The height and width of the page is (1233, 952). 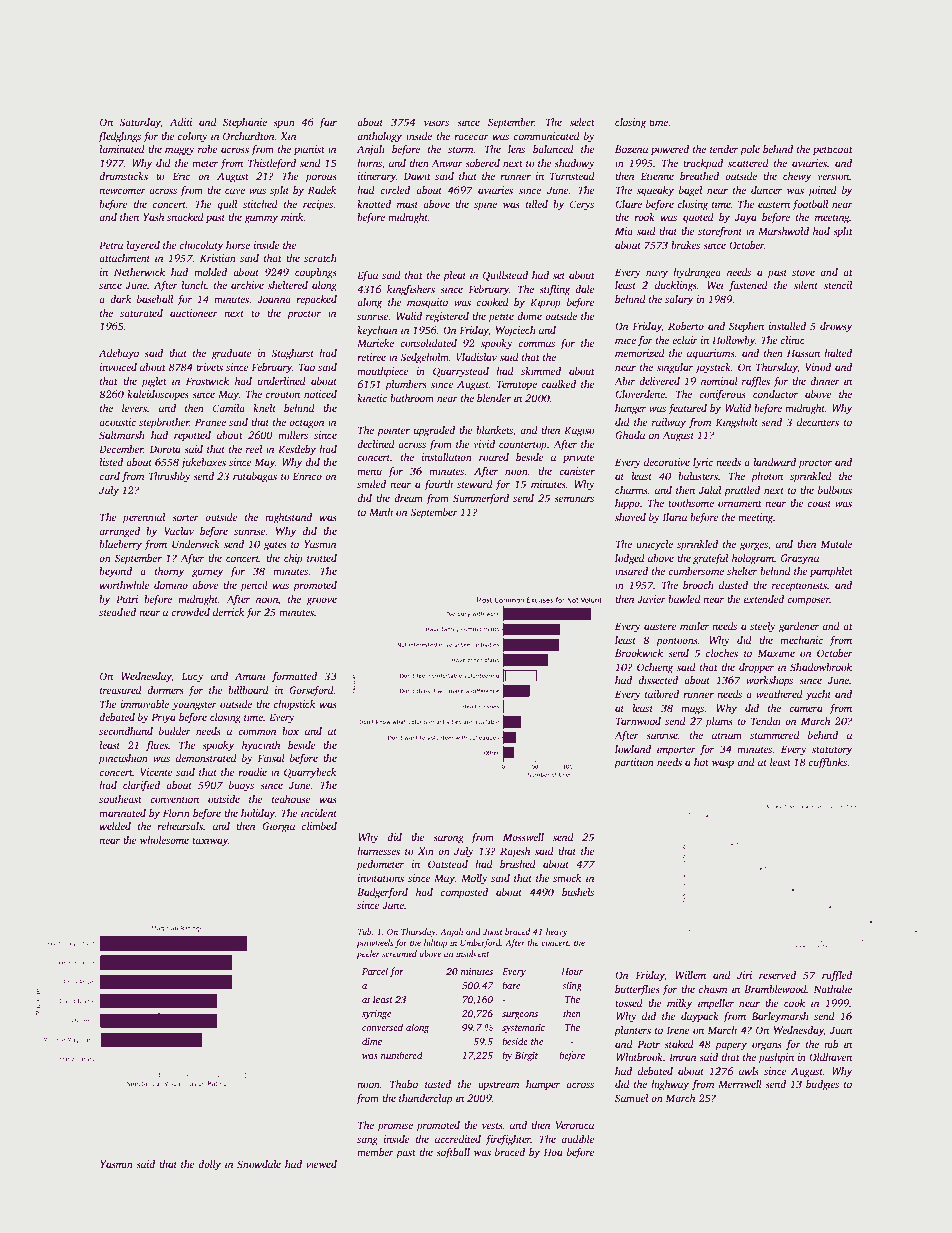 What do you see at coordinates (775, 989) in the page?
I see `Bramblewood` at bounding box center [775, 989].
